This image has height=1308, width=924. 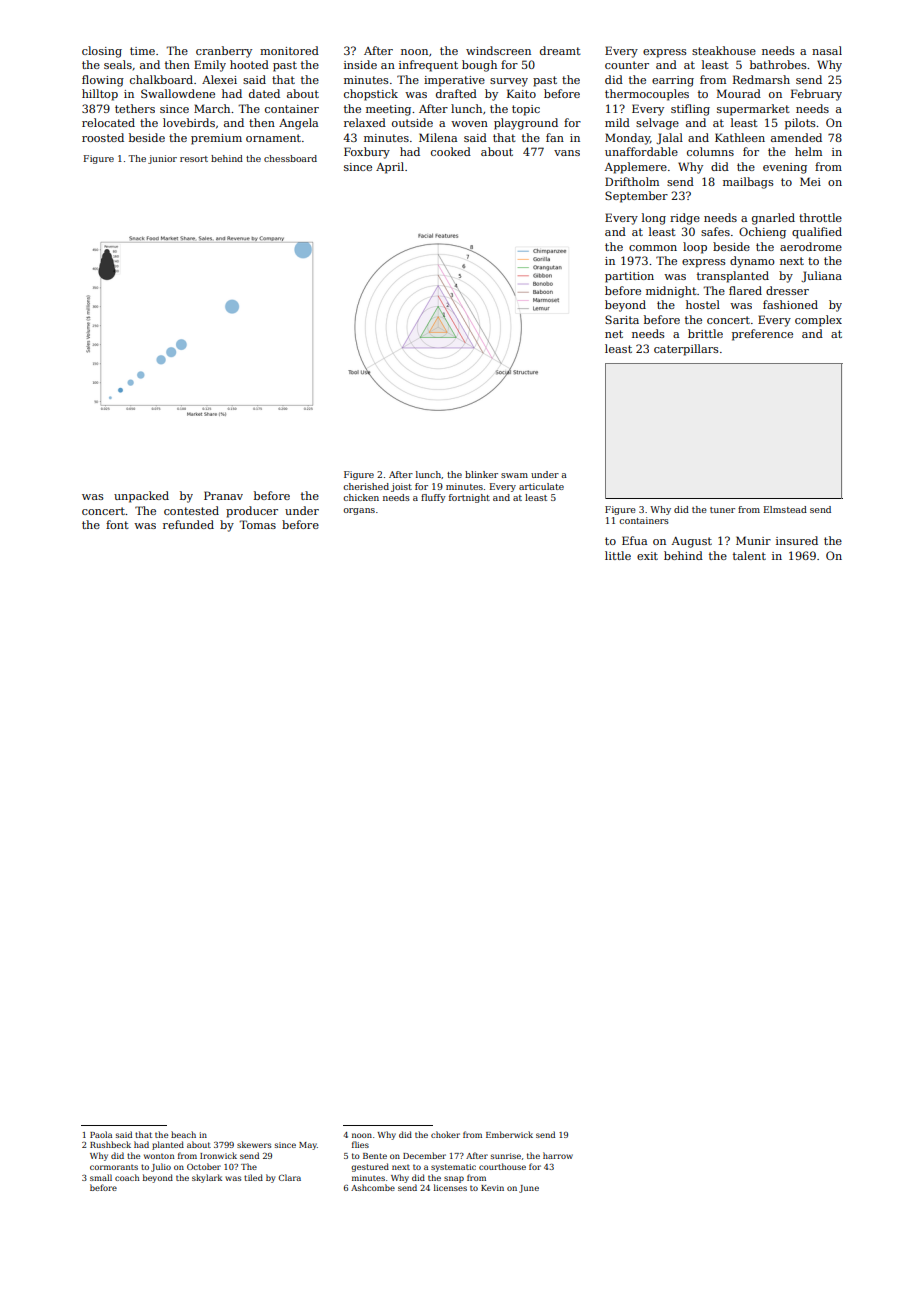 What do you see at coordinates (778, 64) in the image?
I see `bathrobes` at bounding box center [778, 64].
